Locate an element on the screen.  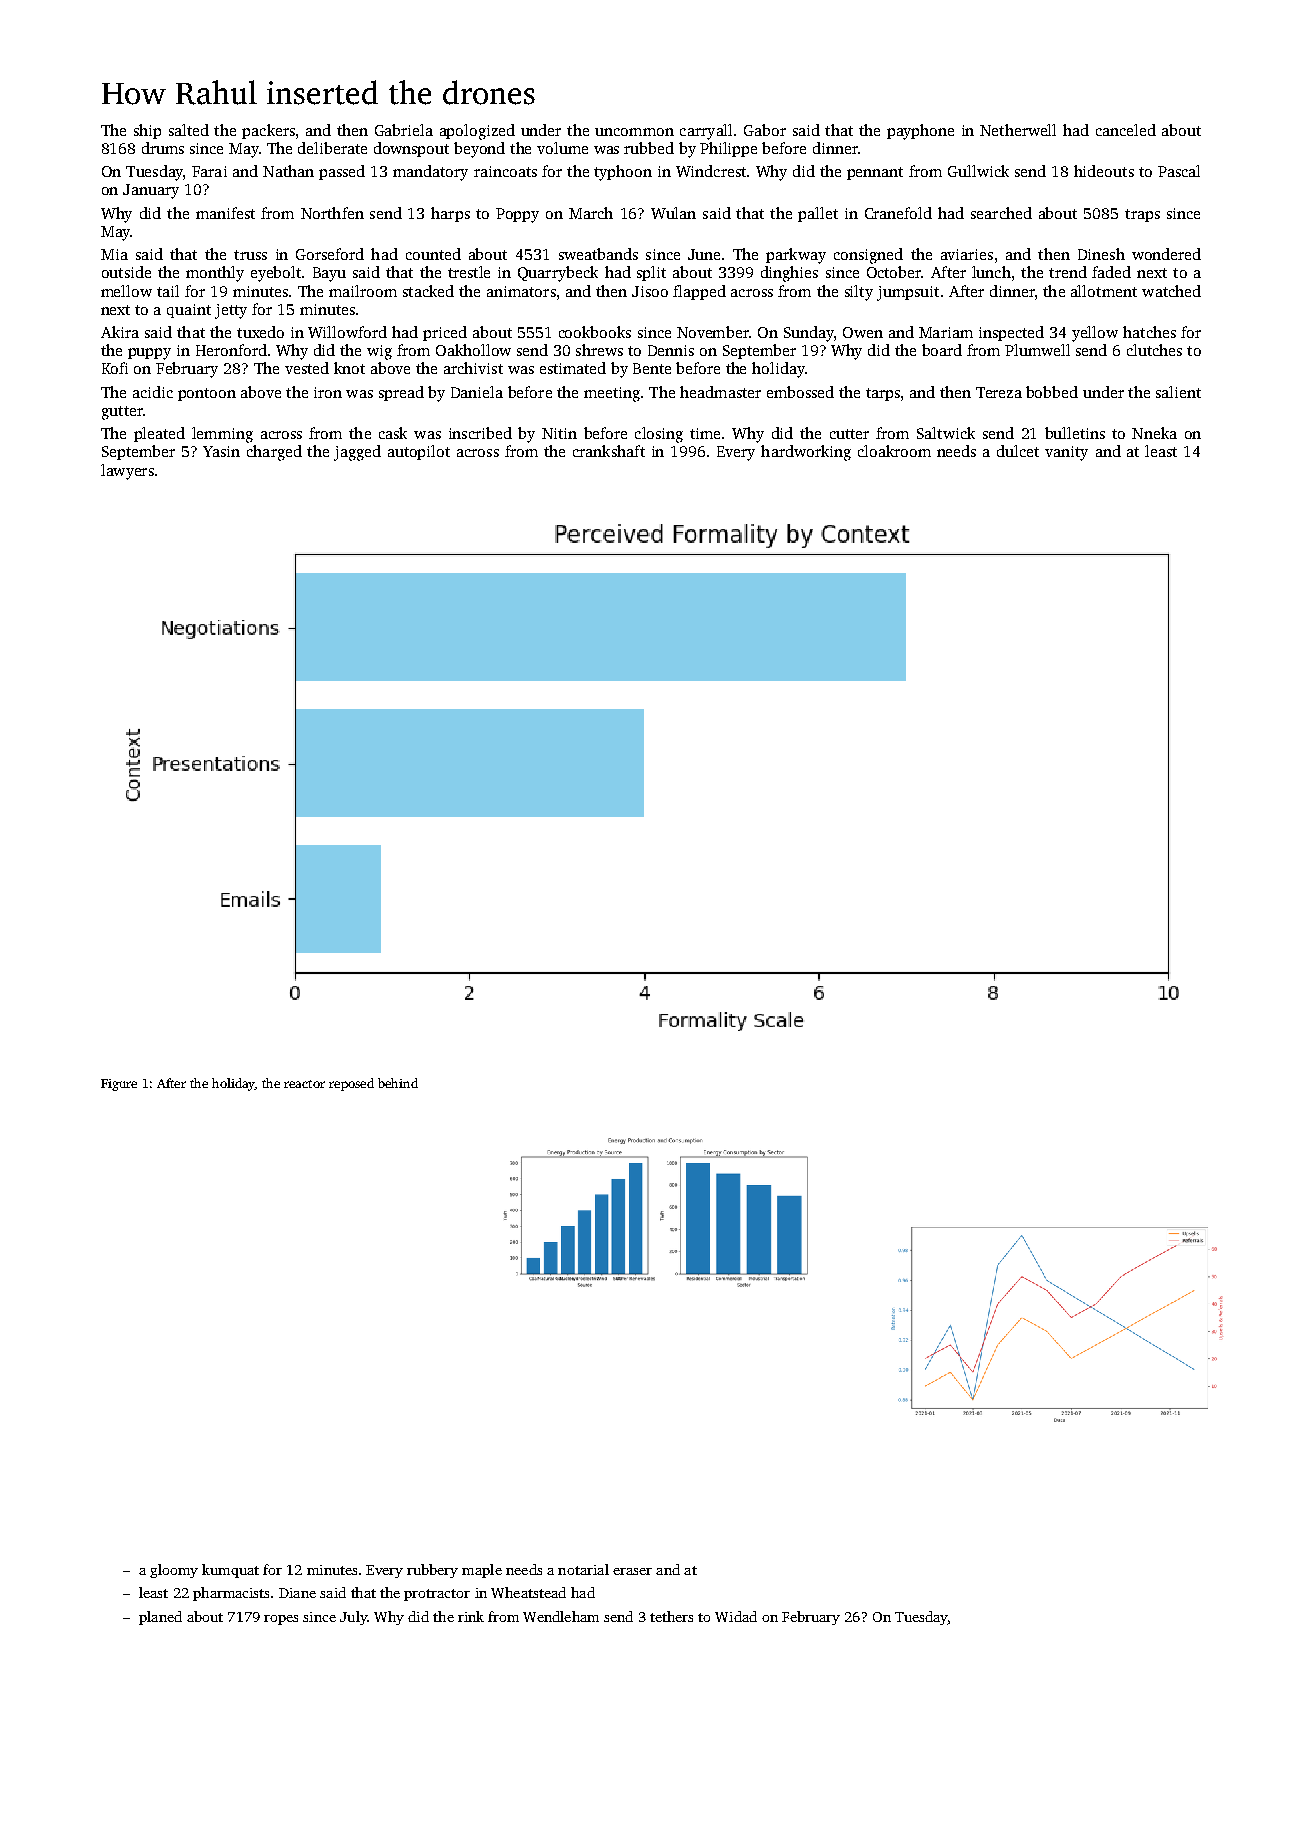
reposed is located at coordinates (351, 1084).
